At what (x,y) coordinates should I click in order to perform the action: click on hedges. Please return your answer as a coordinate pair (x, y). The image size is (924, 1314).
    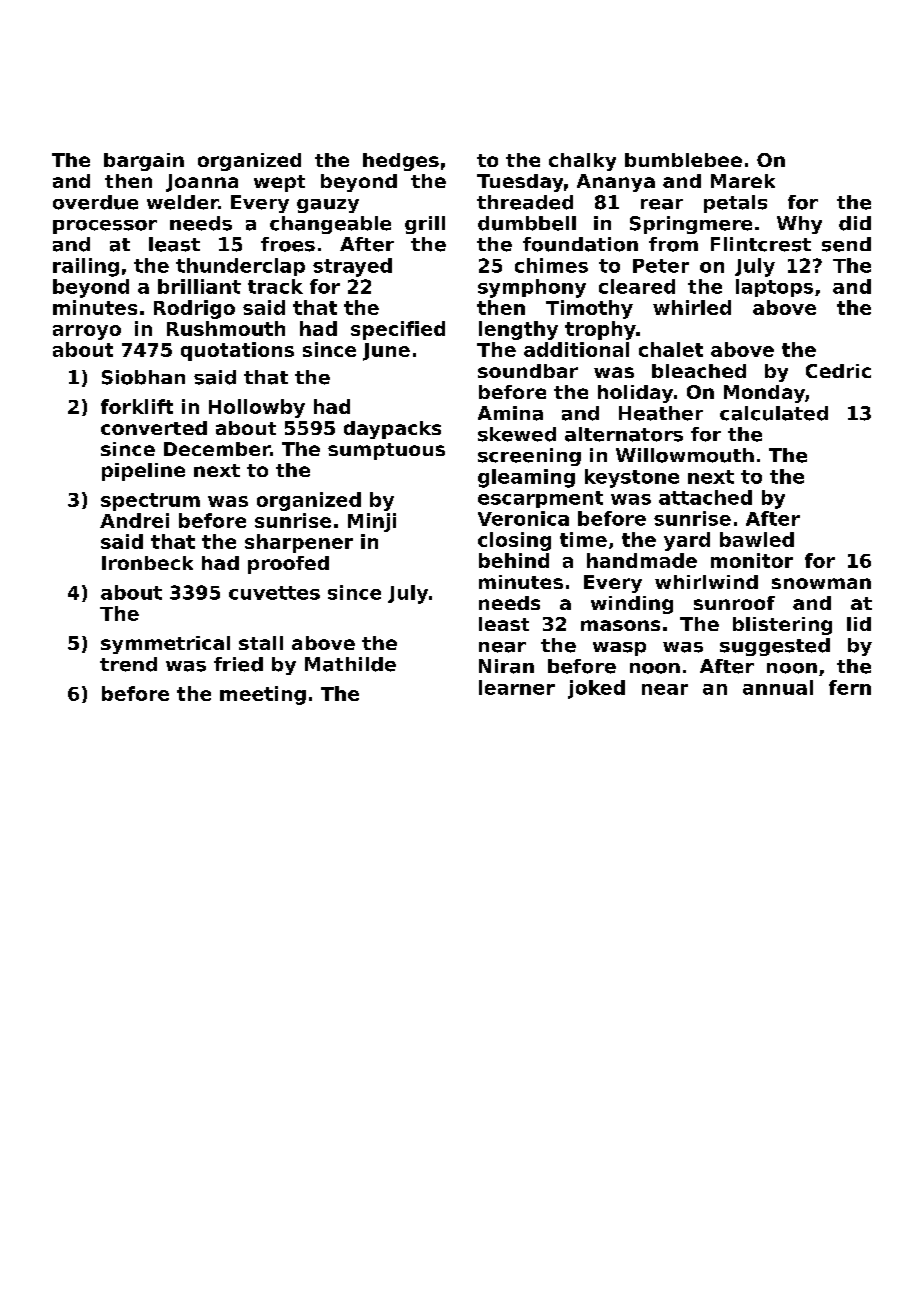
    Looking at the image, I should click on (401, 162).
